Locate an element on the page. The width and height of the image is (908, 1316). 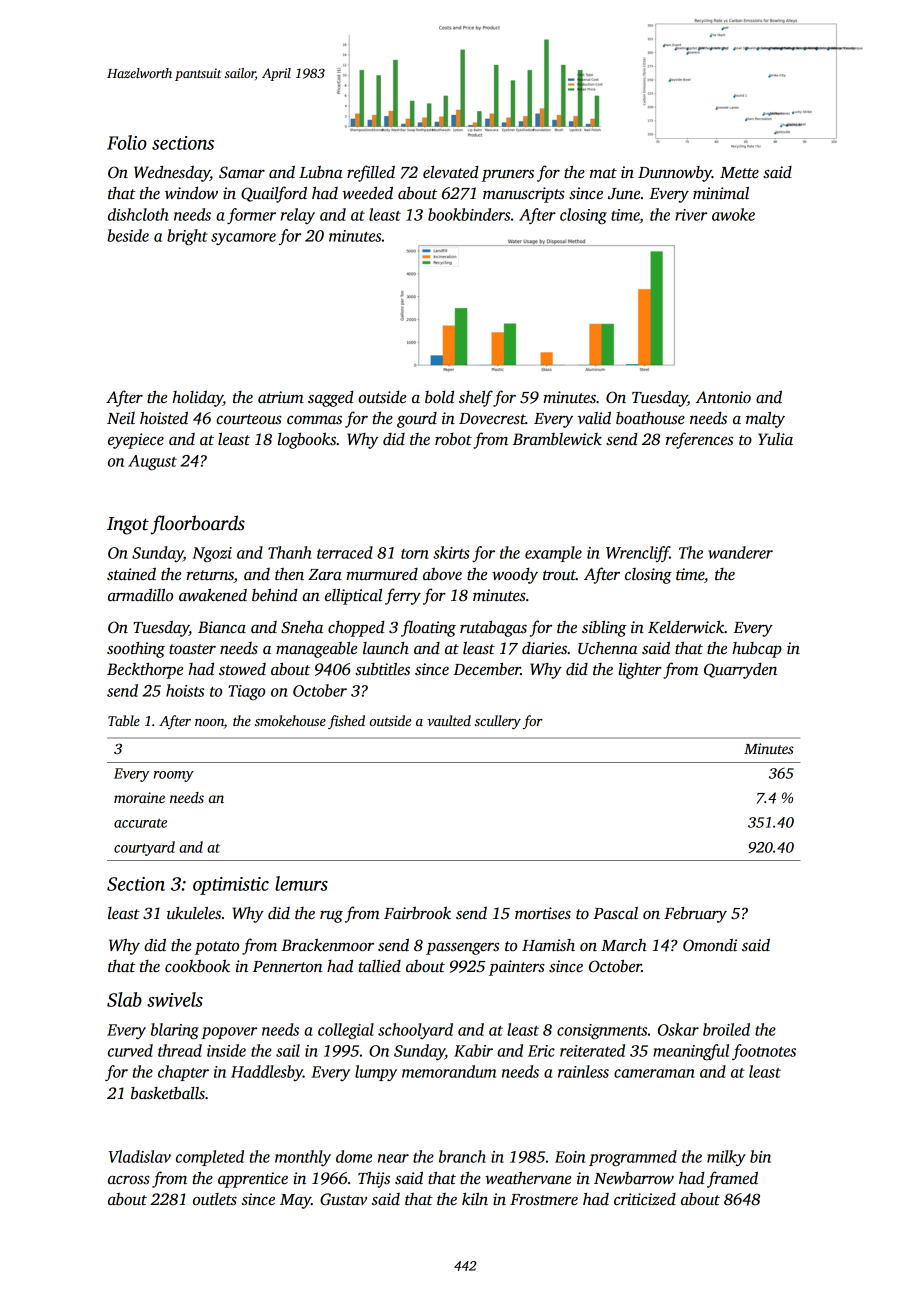
references is located at coordinates (699, 440).
